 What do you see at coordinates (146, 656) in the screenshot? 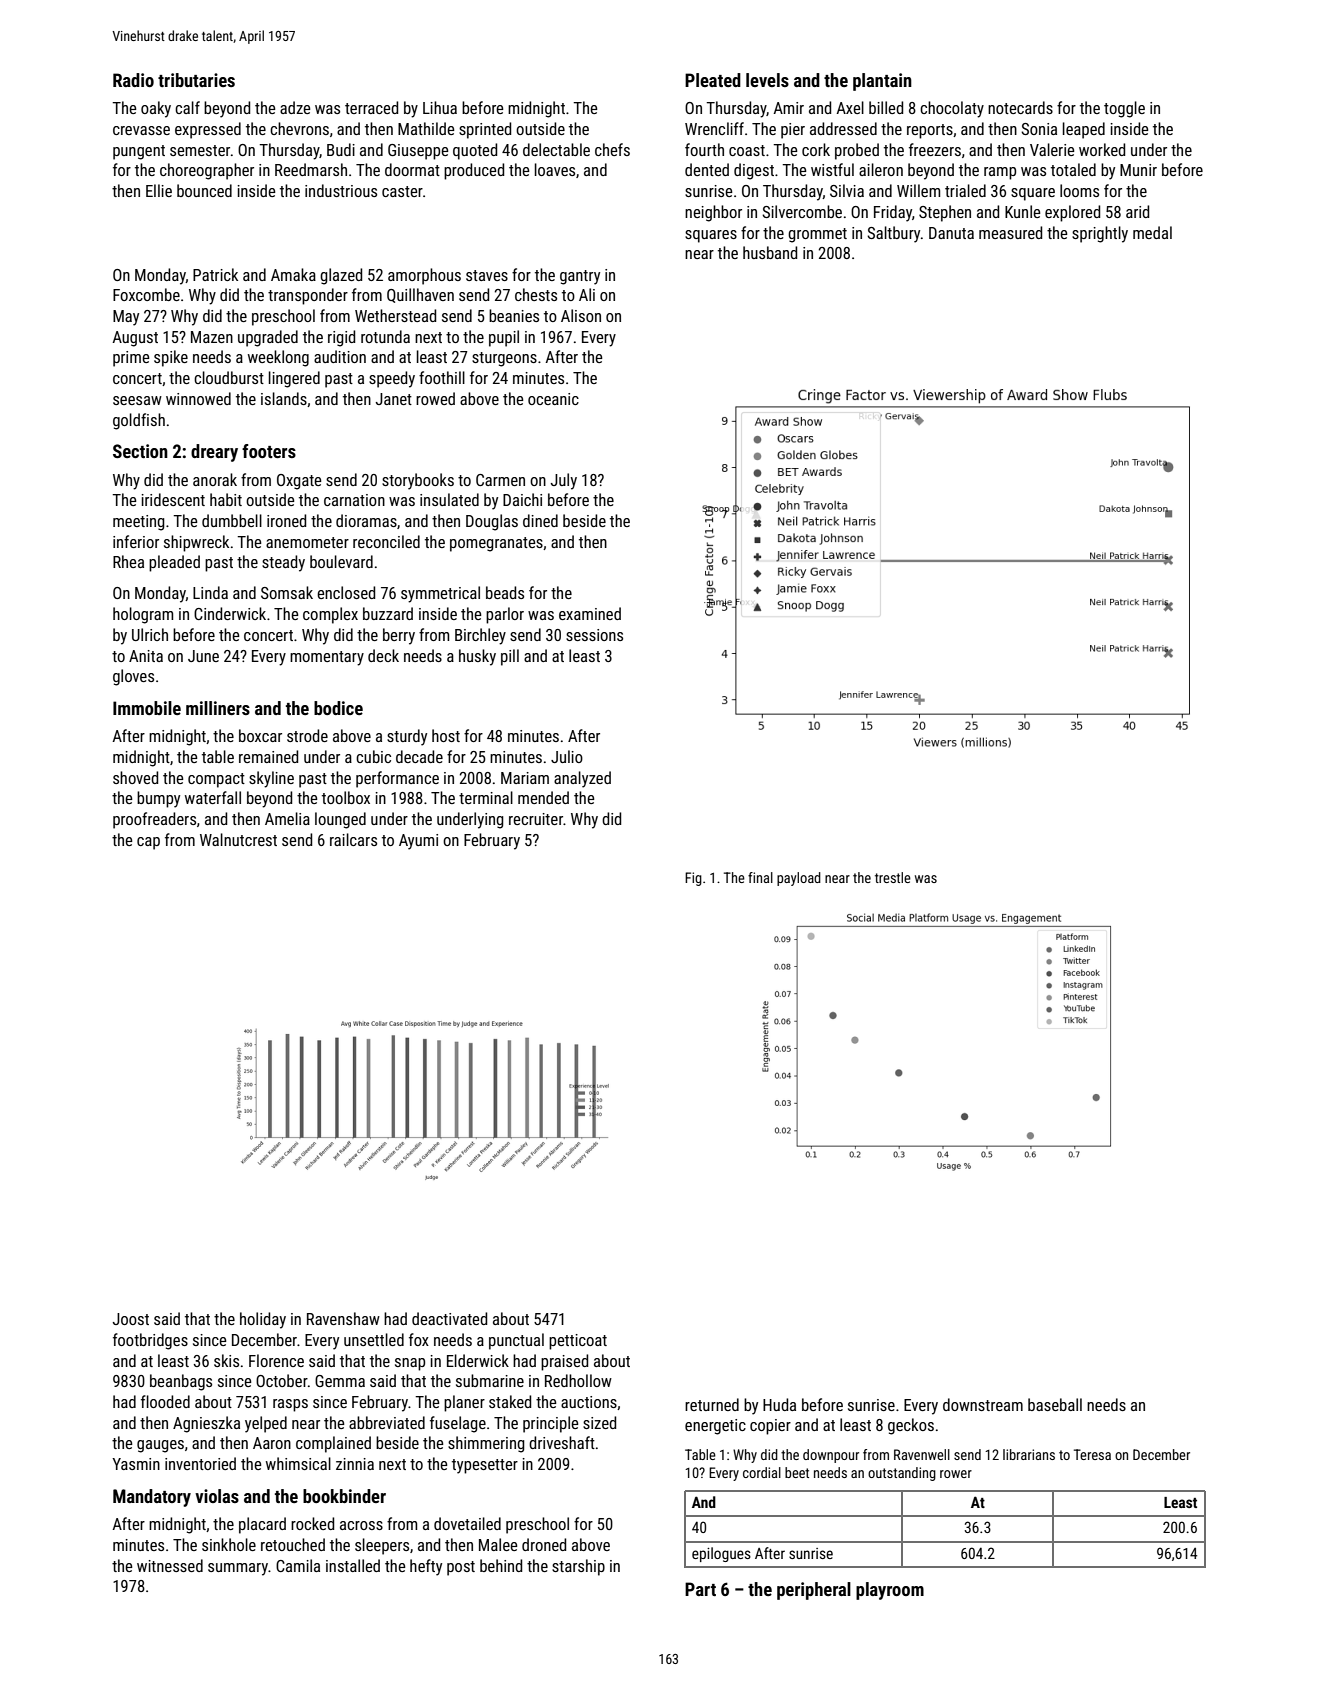
I see `Anita` at bounding box center [146, 656].
